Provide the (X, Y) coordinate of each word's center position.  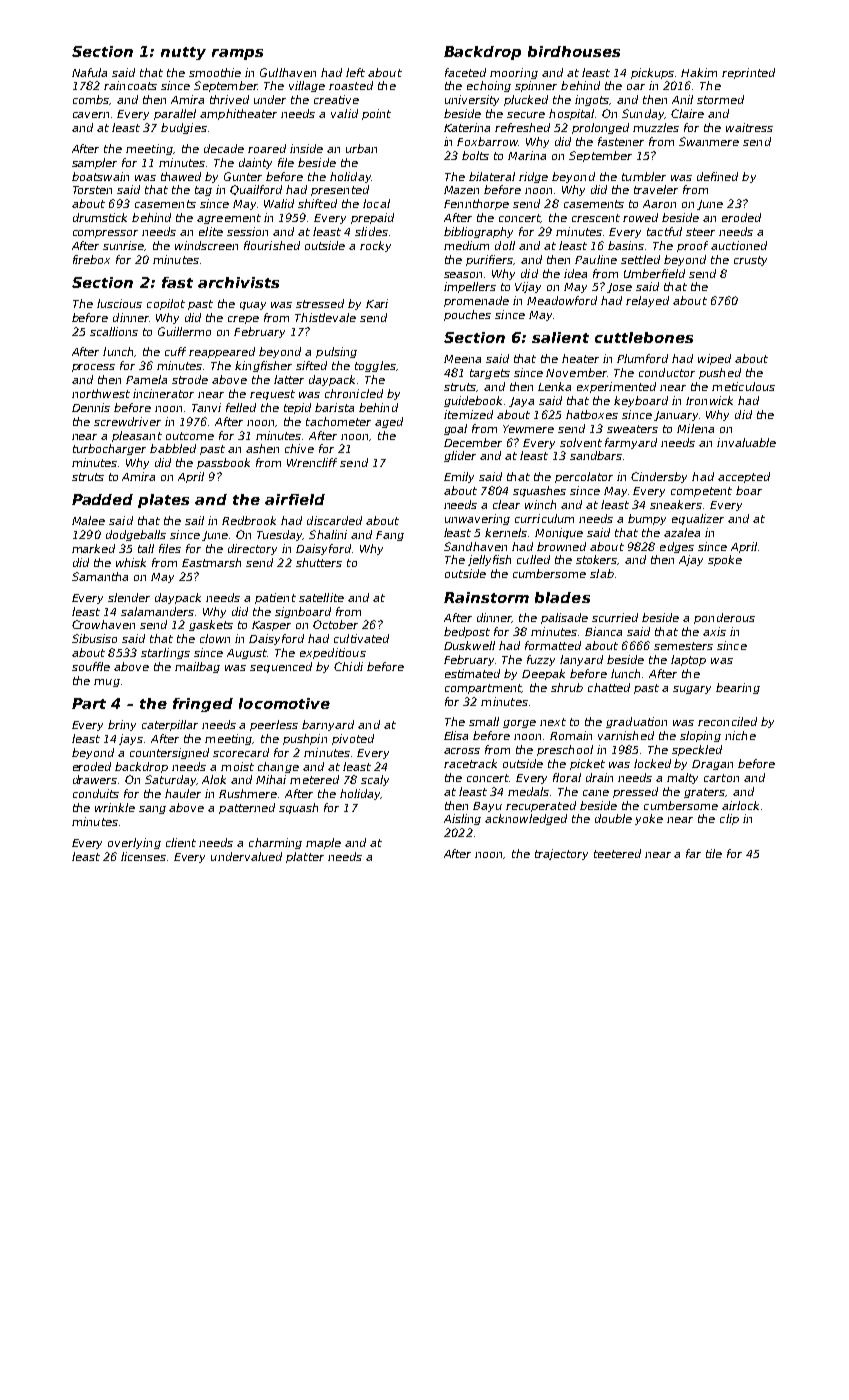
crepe (243, 320)
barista (334, 407)
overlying (134, 843)
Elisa (456, 735)
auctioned (739, 245)
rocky (375, 246)
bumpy (647, 519)
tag (203, 191)
